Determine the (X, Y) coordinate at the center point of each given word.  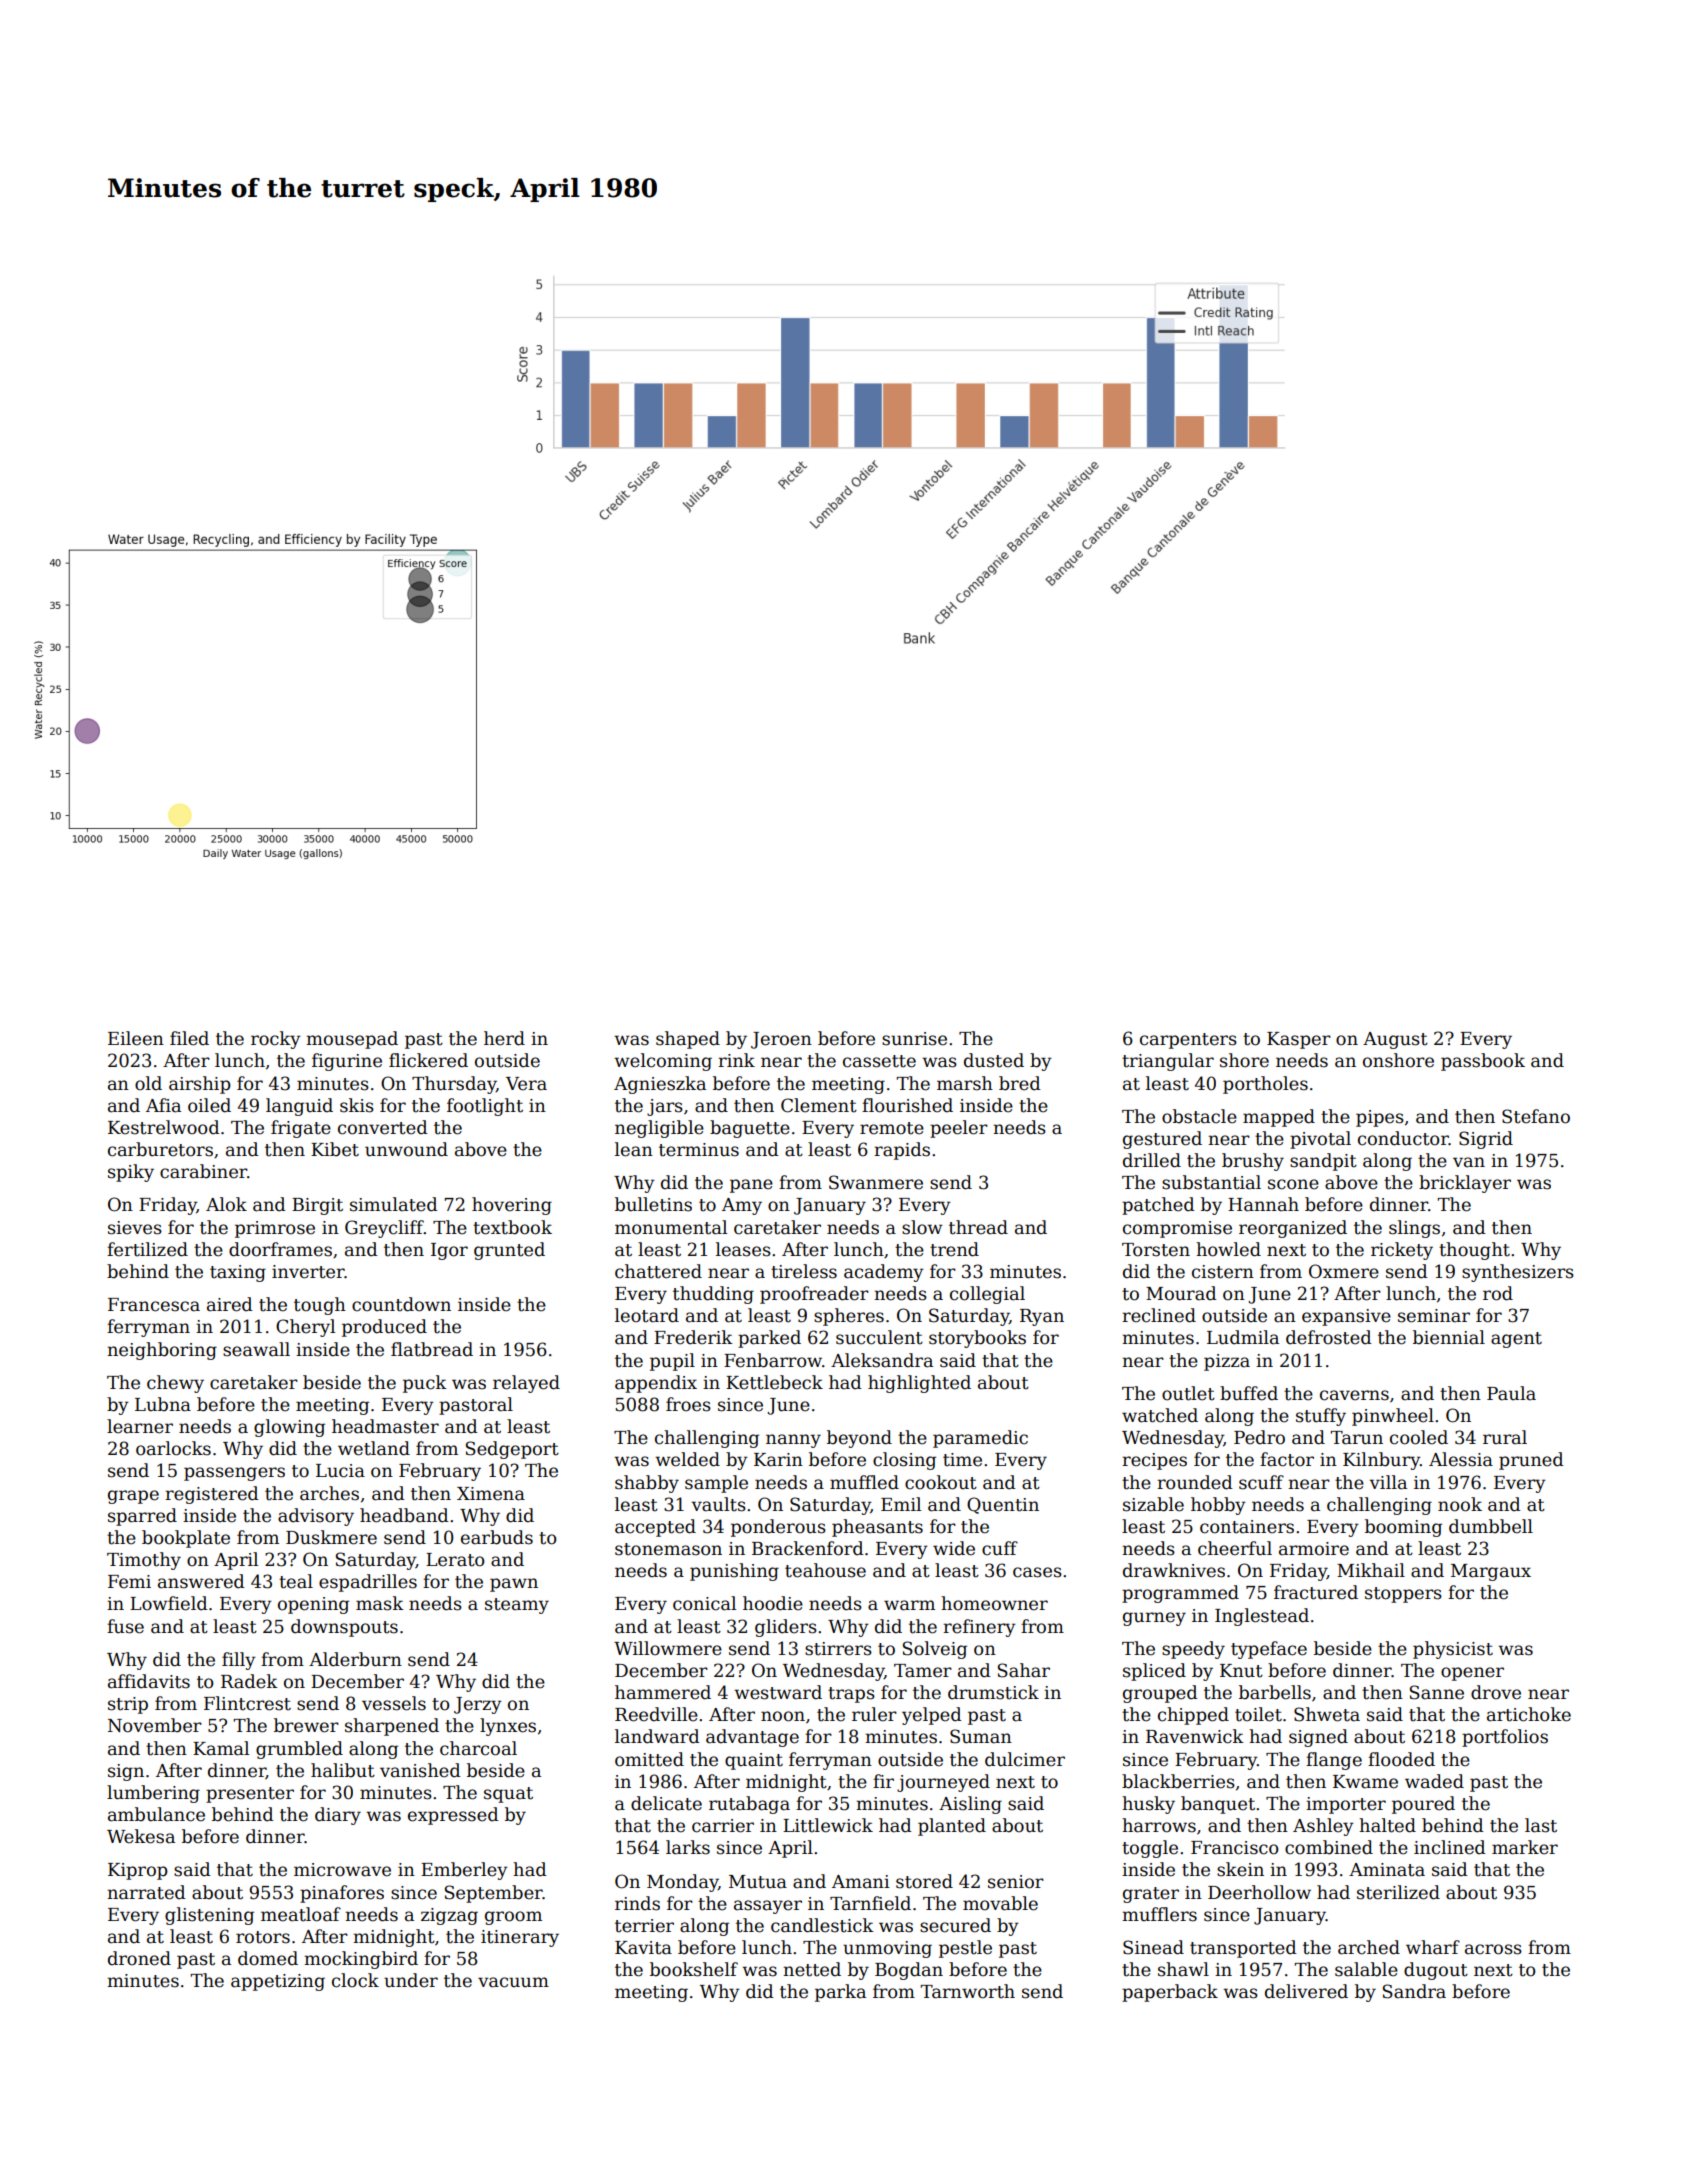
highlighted (919, 1384)
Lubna (163, 1404)
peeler (959, 1129)
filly (239, 1661)
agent (1516, 1340)
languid (299, 1107)
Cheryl (305, 1328)
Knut (1241, 1671)
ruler (874, 1714)
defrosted (1329, 1337)
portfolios (1505, 1738)
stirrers (838, 1649)
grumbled (299, 1750)
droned (139, 1958)
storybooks (977, 1339)
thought (1474, 1251)
